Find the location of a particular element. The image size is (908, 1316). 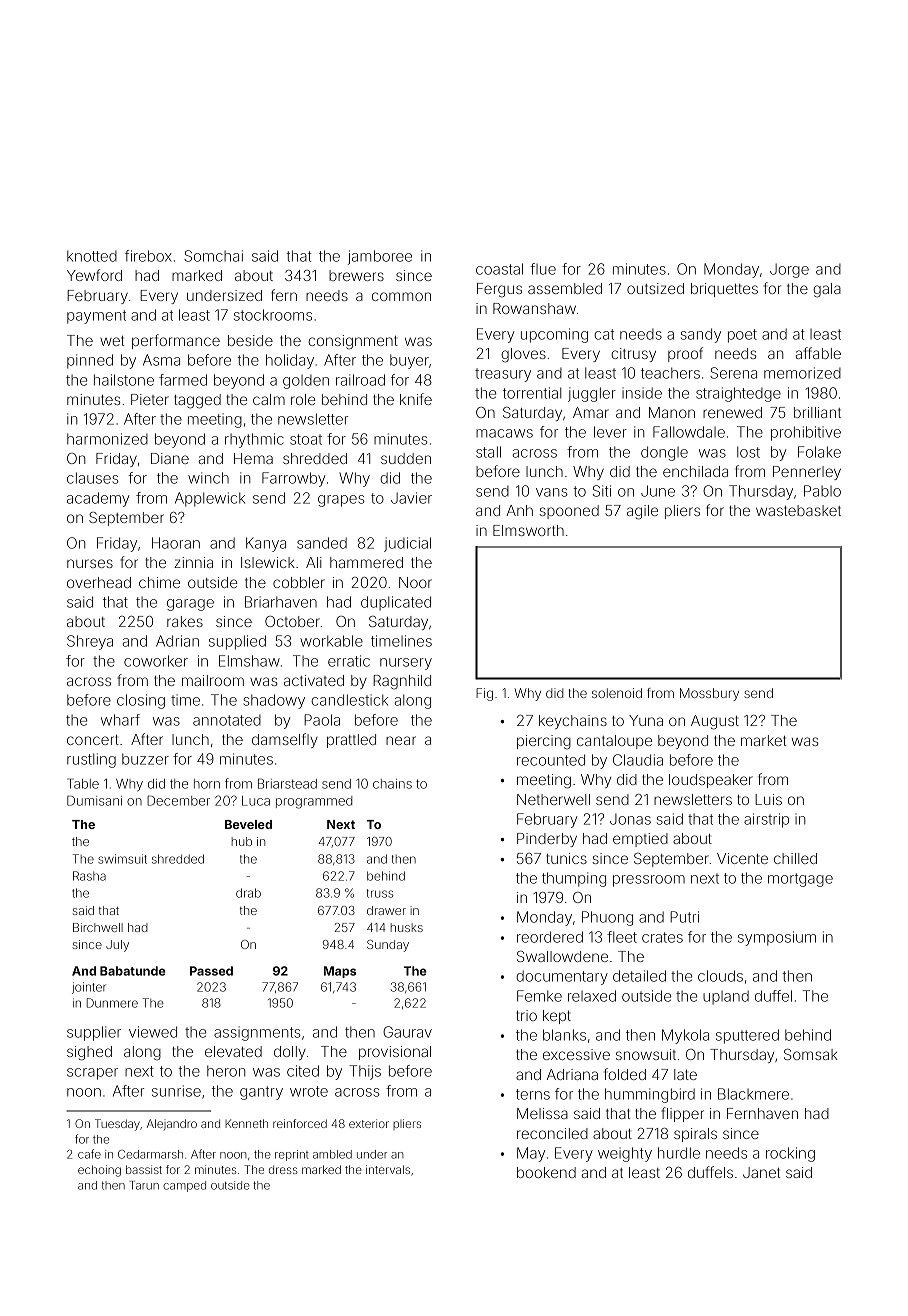

Mossbury is located at coordinates (709, 694).
